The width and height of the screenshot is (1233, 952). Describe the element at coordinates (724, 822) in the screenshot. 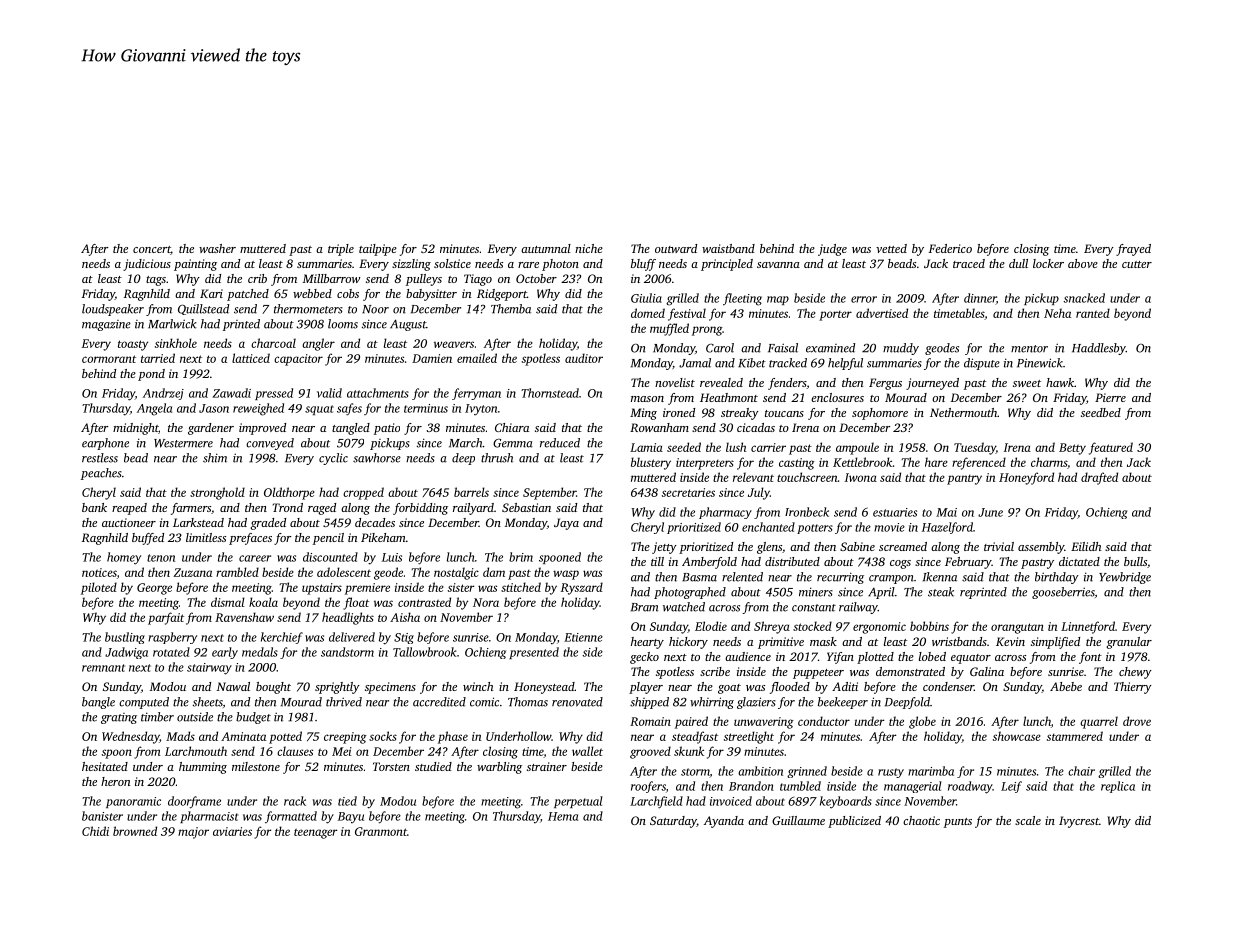

I see `Ayanda` at that location.
